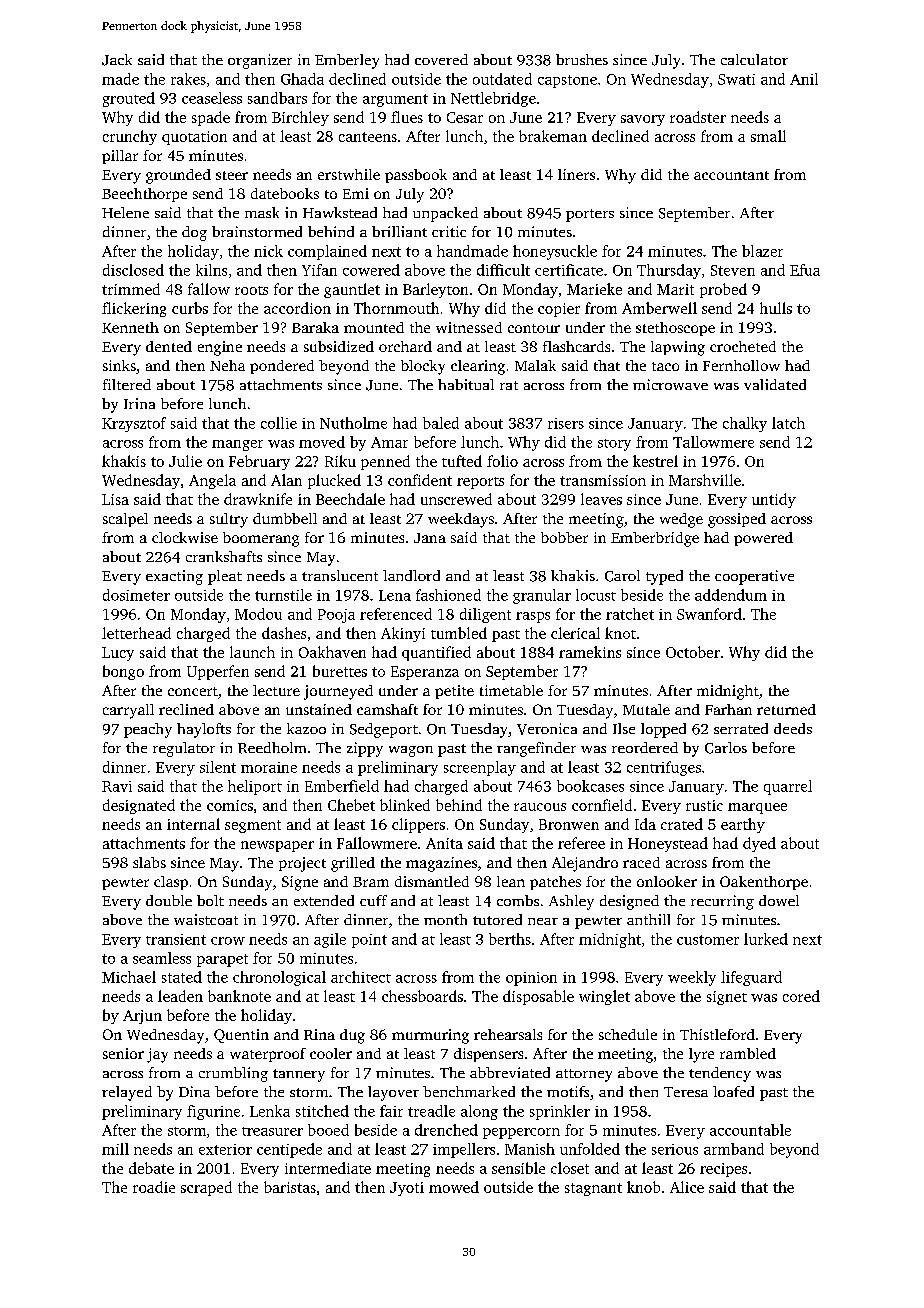  Describe the element at coordinates (793, 728) in the screenshot. I see `deeds` at that location.
